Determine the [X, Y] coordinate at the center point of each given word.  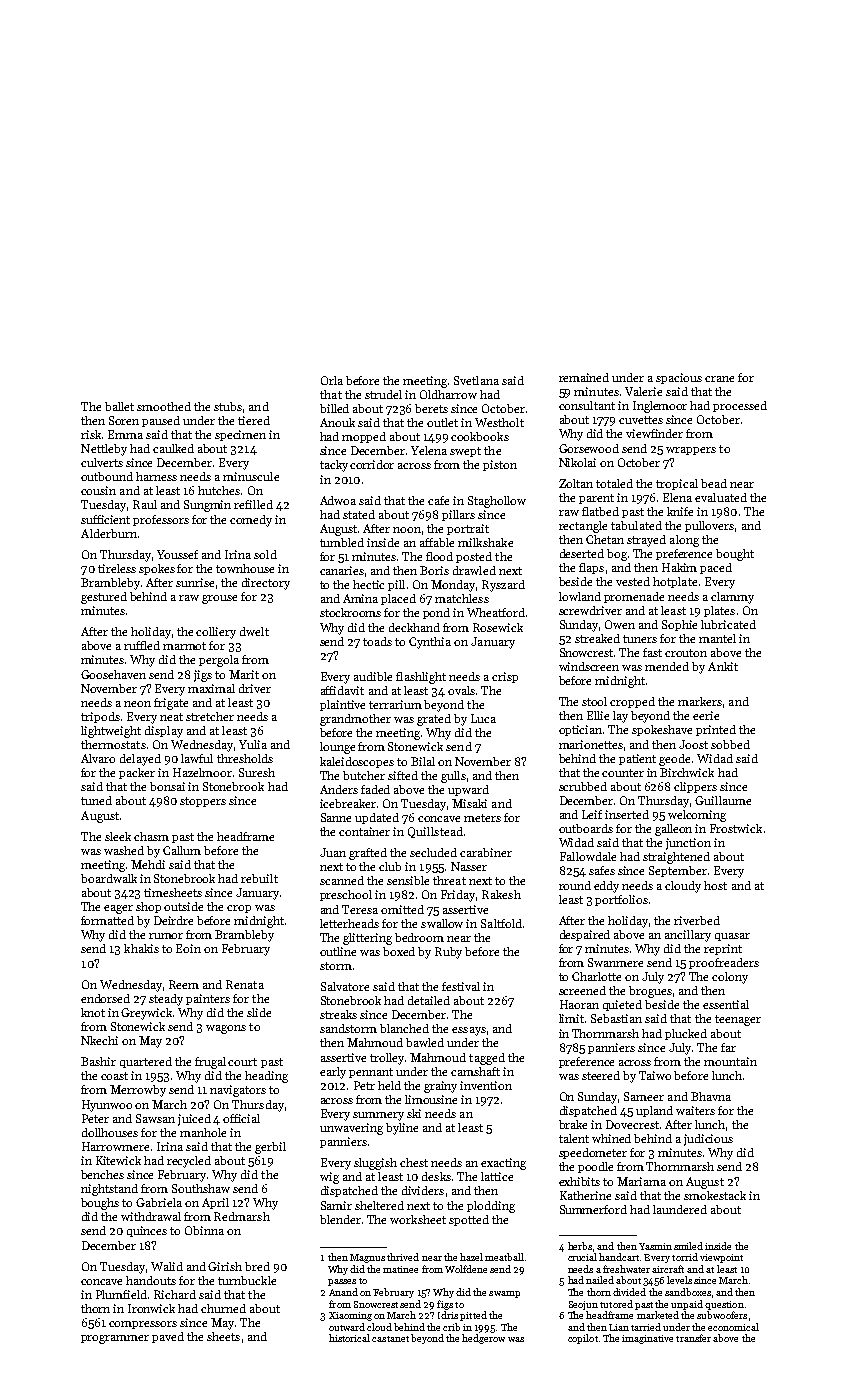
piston [500, 465]
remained [584, 377]
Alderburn [109, 533]
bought [735, 555]
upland [654, 1111]
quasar [732, 937]
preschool [346, 895]
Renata [245, 984]
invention [486, 1085]
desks [436, 1176]
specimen [240, 435]
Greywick [146, 1014]
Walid [167, 1266]
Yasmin [655, 1246]
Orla [332, 380]
